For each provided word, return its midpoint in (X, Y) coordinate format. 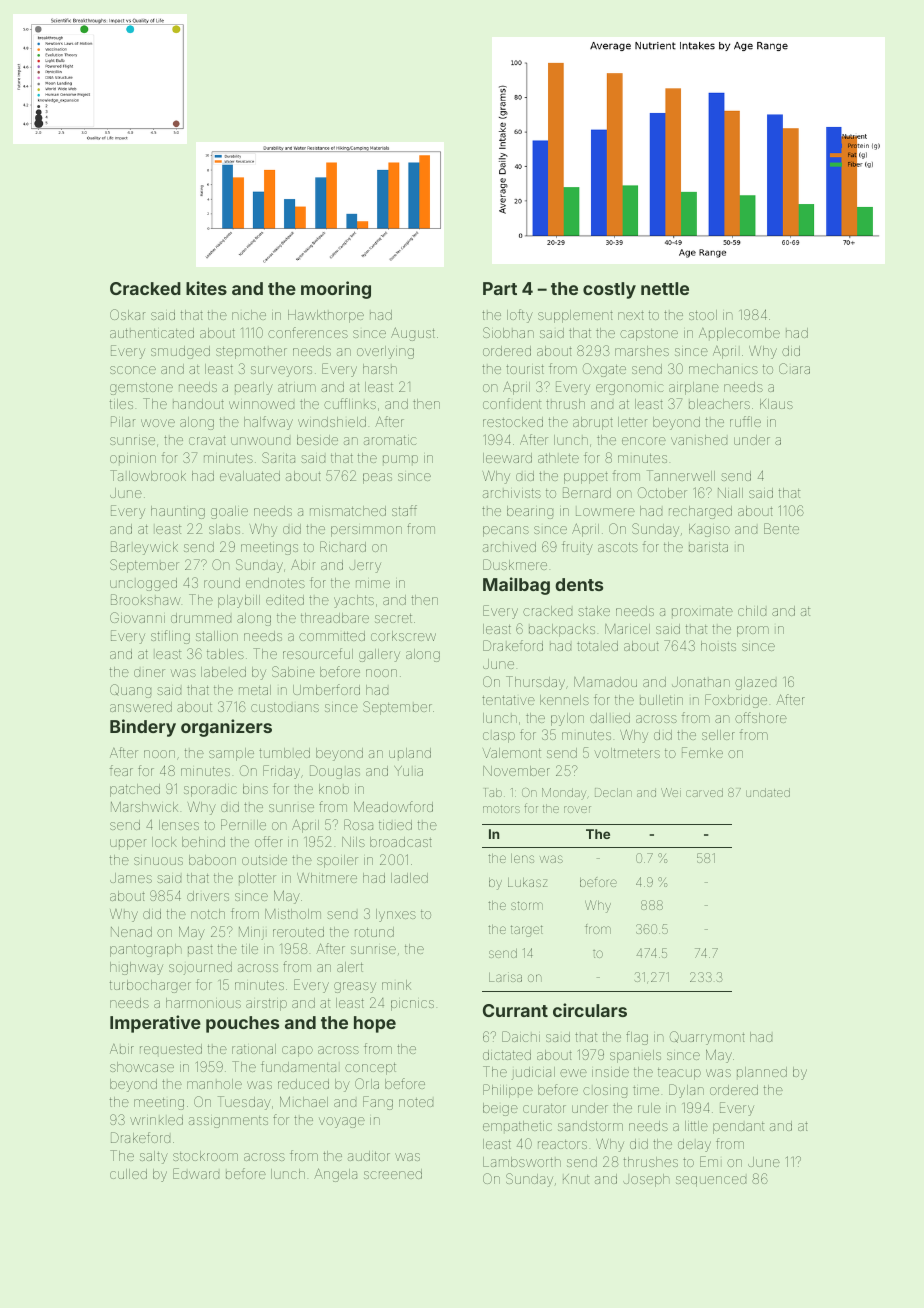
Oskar (127, 314)
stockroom (205, 1156)
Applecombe (739, 334)
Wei (671, 792)
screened (393, 1174)
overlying (385, 352)
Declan (613, 792)
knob (334, 789)
